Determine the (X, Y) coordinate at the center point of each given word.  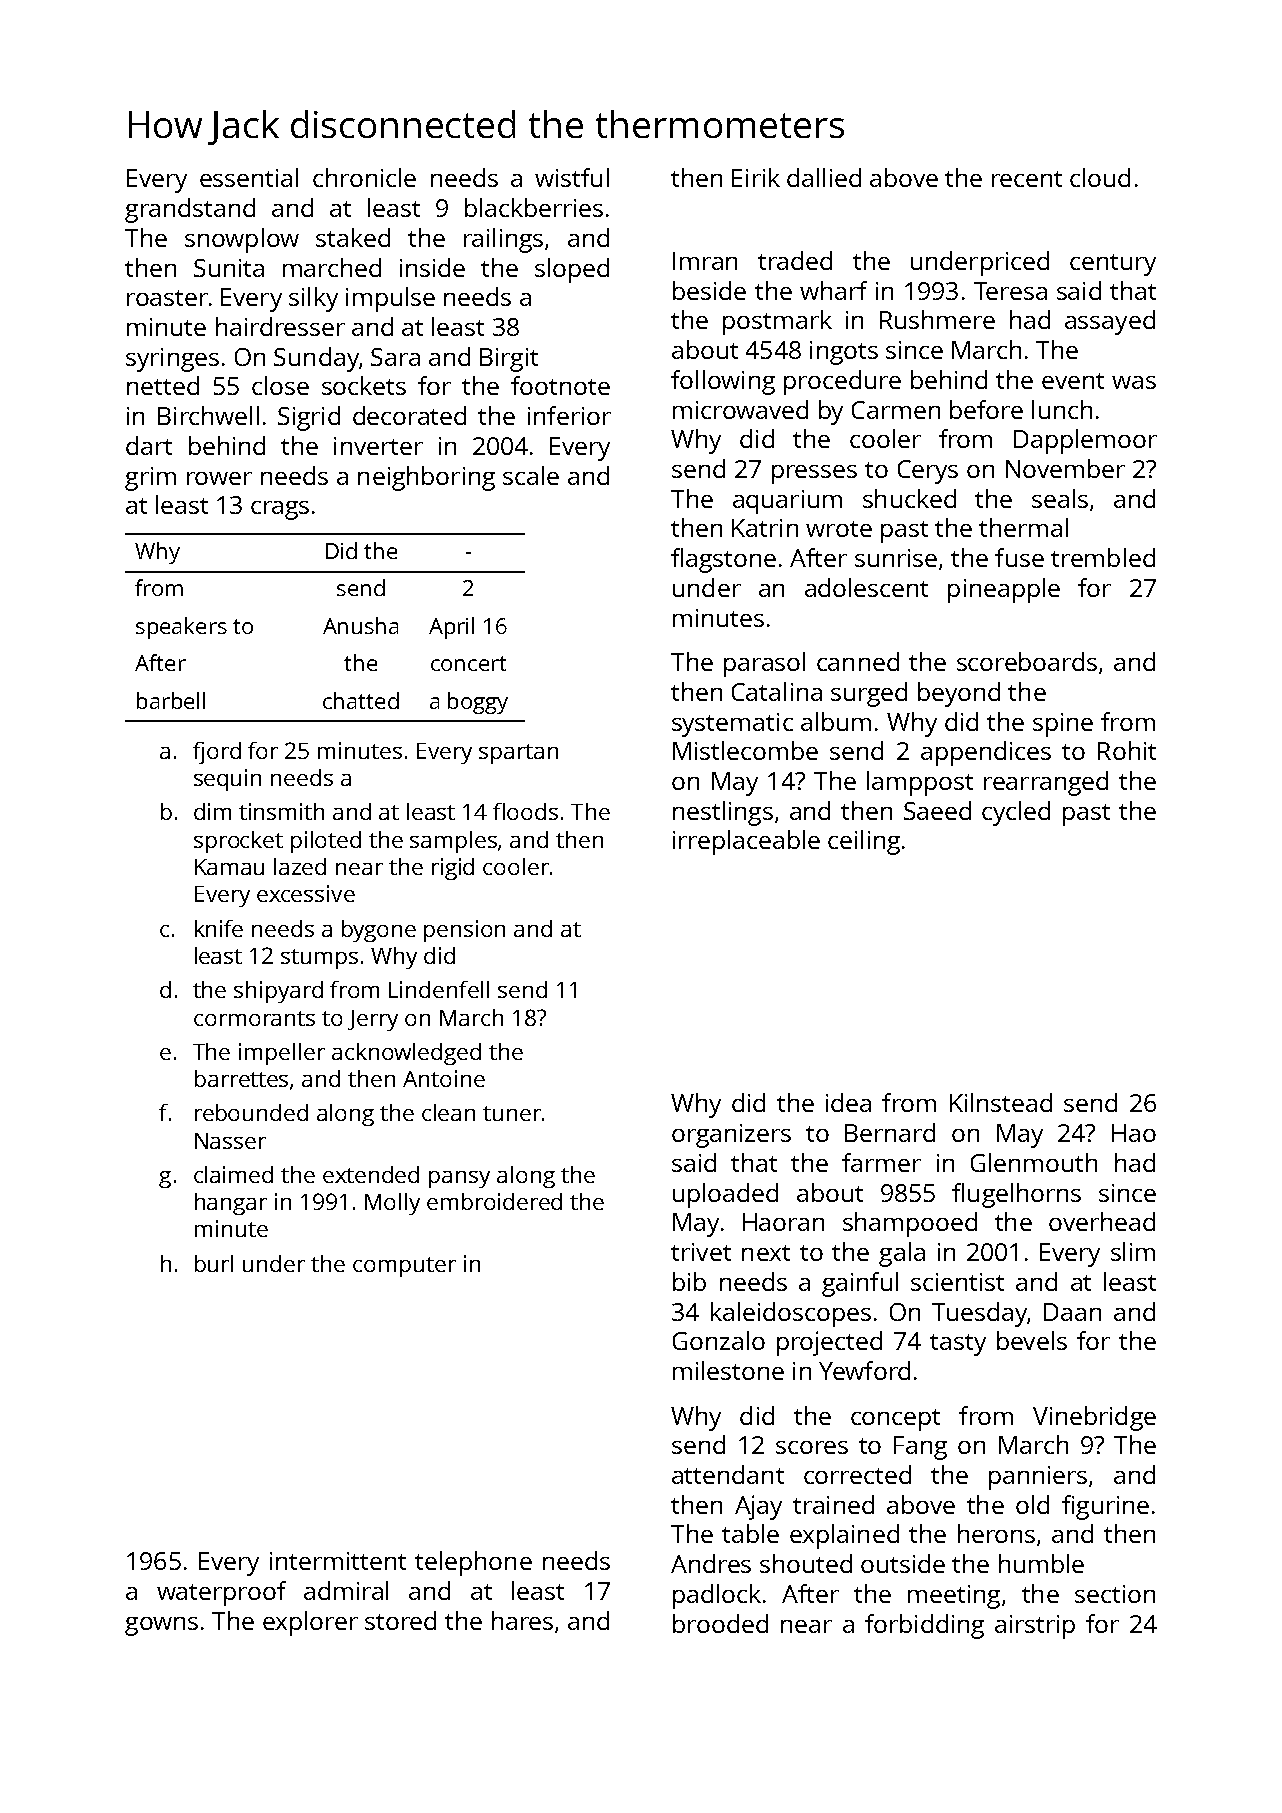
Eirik (756, 177)
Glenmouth (1034, 1162)
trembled (1103, 557)
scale (531, 475)
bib (689, 1281)
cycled (1016, 813)
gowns (161, 1626)
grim (150, 479)
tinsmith (281, 811)
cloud (1100, 177)
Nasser (230, 1141)
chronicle (364, 177)
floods (525, 811)
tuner (512, 1113)
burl (214, 1263)
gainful (860, 1284)
